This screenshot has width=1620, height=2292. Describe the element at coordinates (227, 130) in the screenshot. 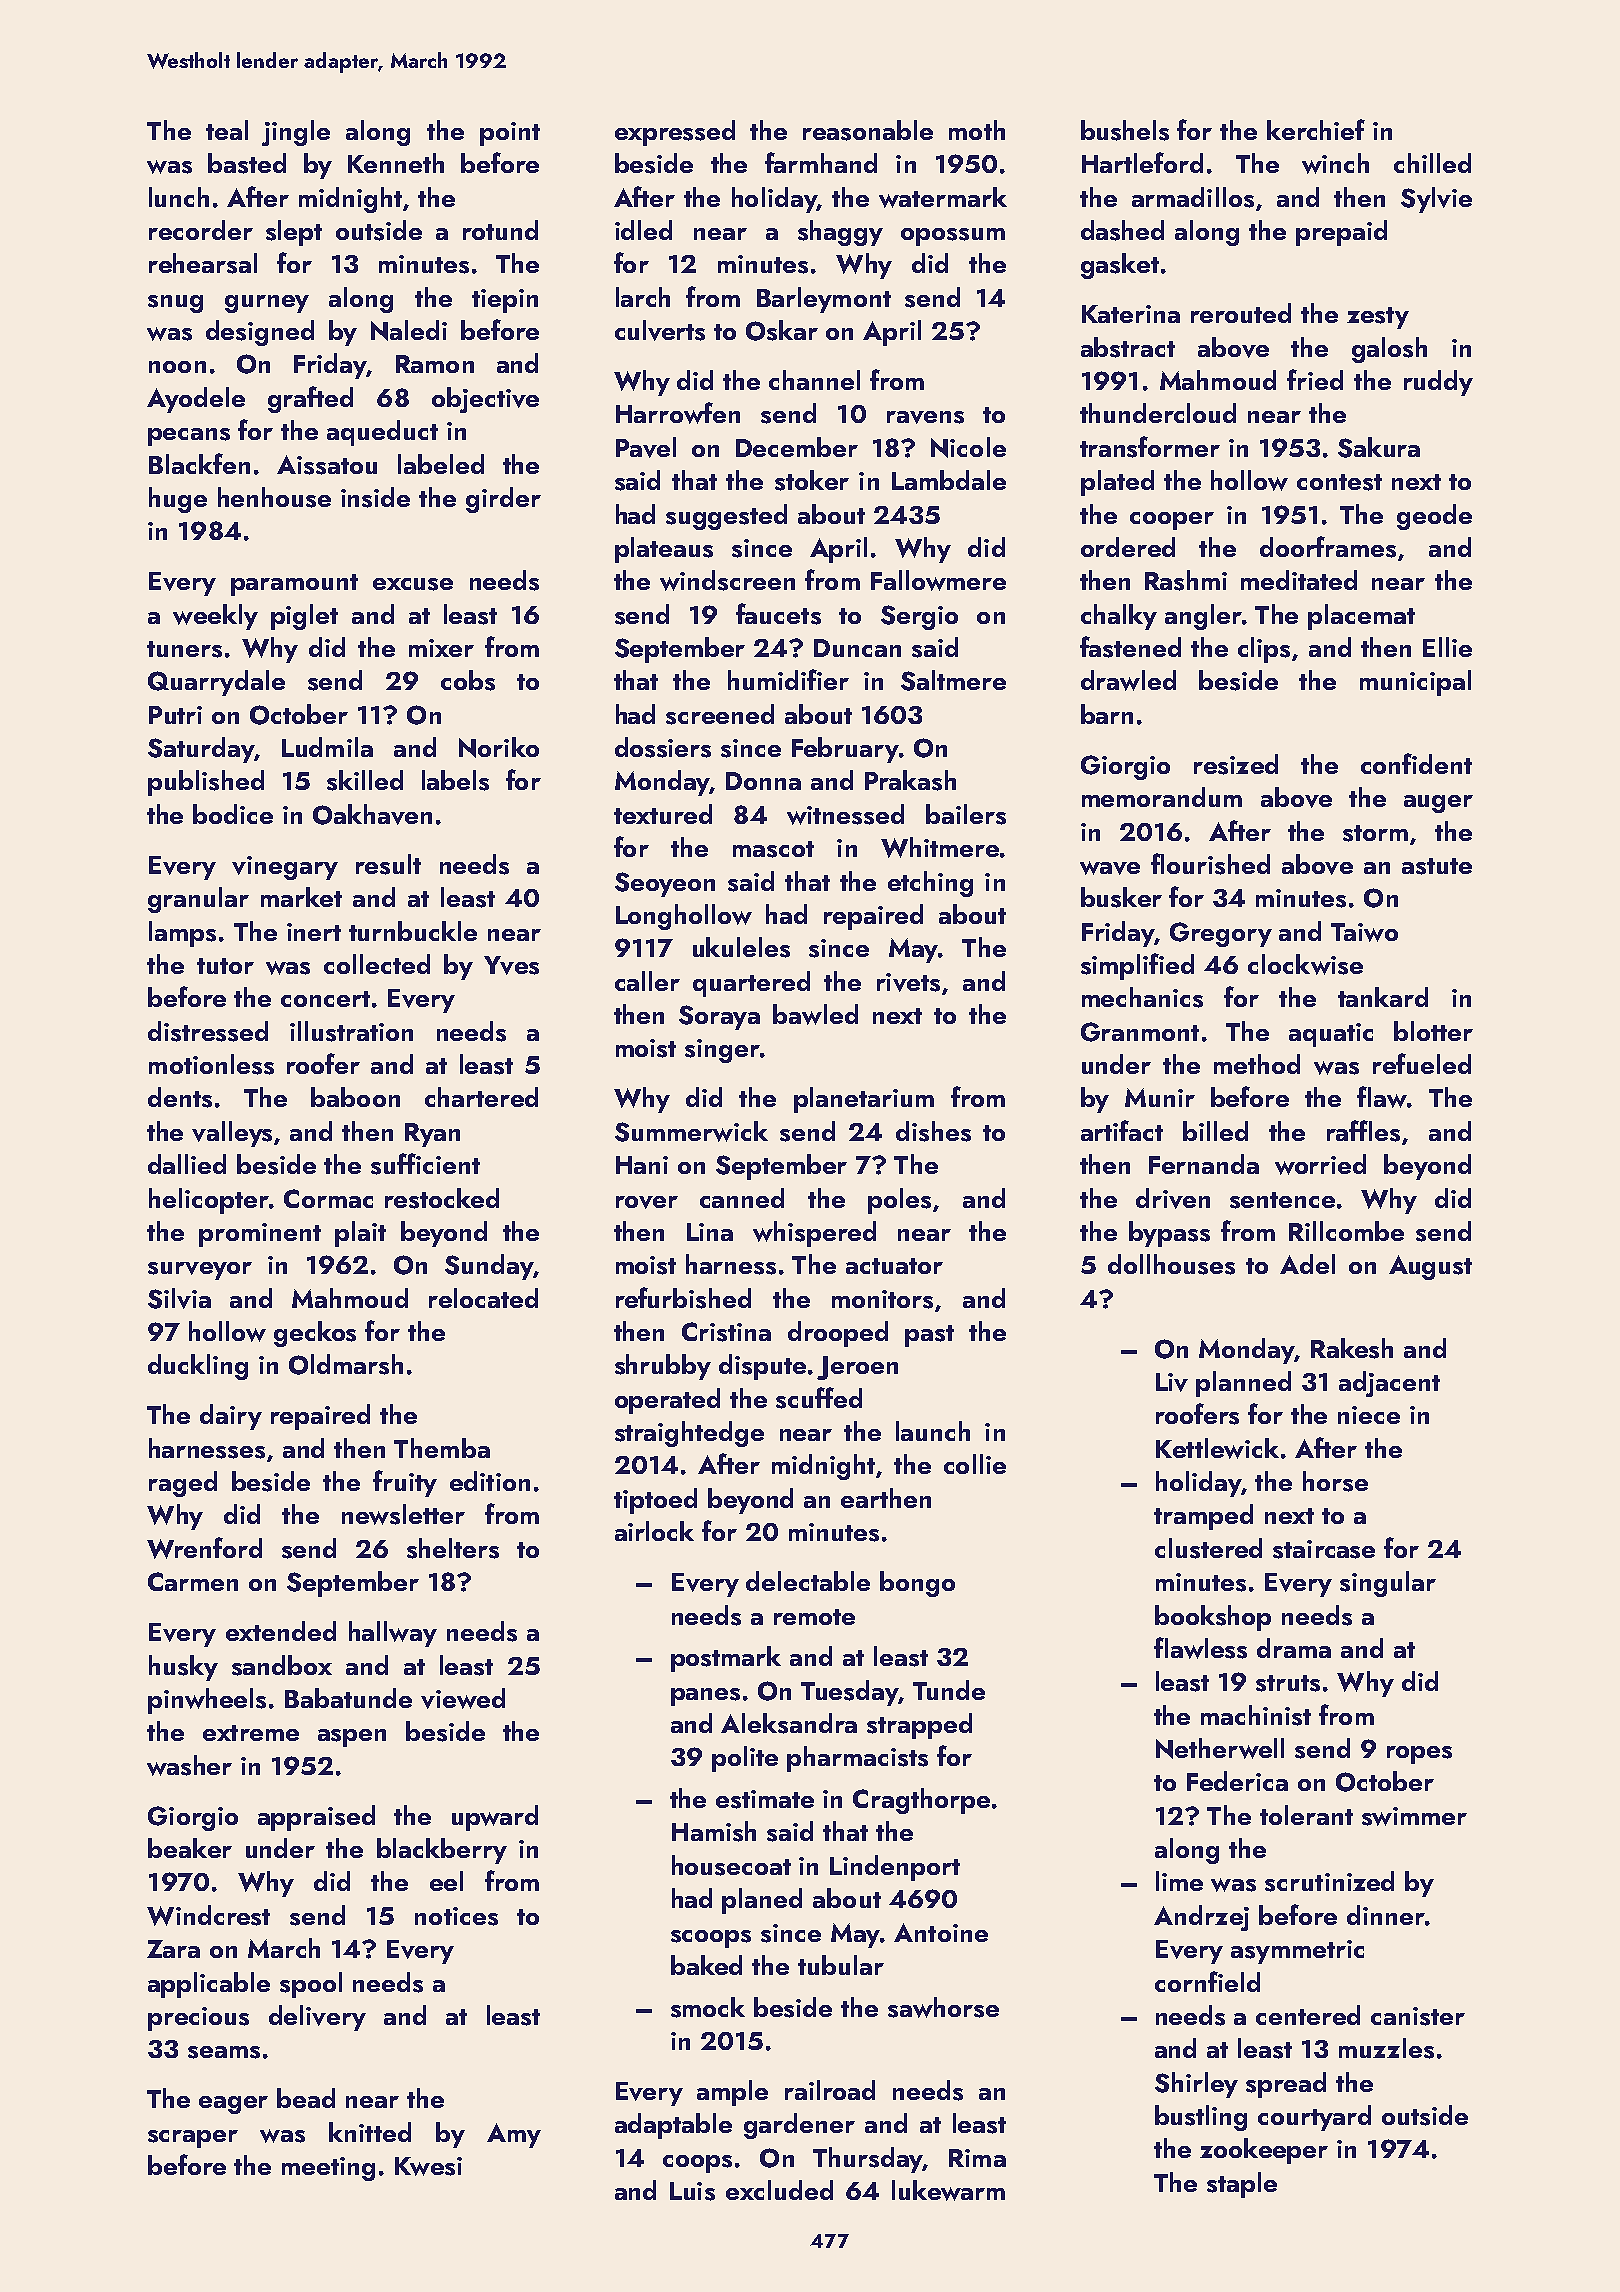

I see `teal` at that location.
